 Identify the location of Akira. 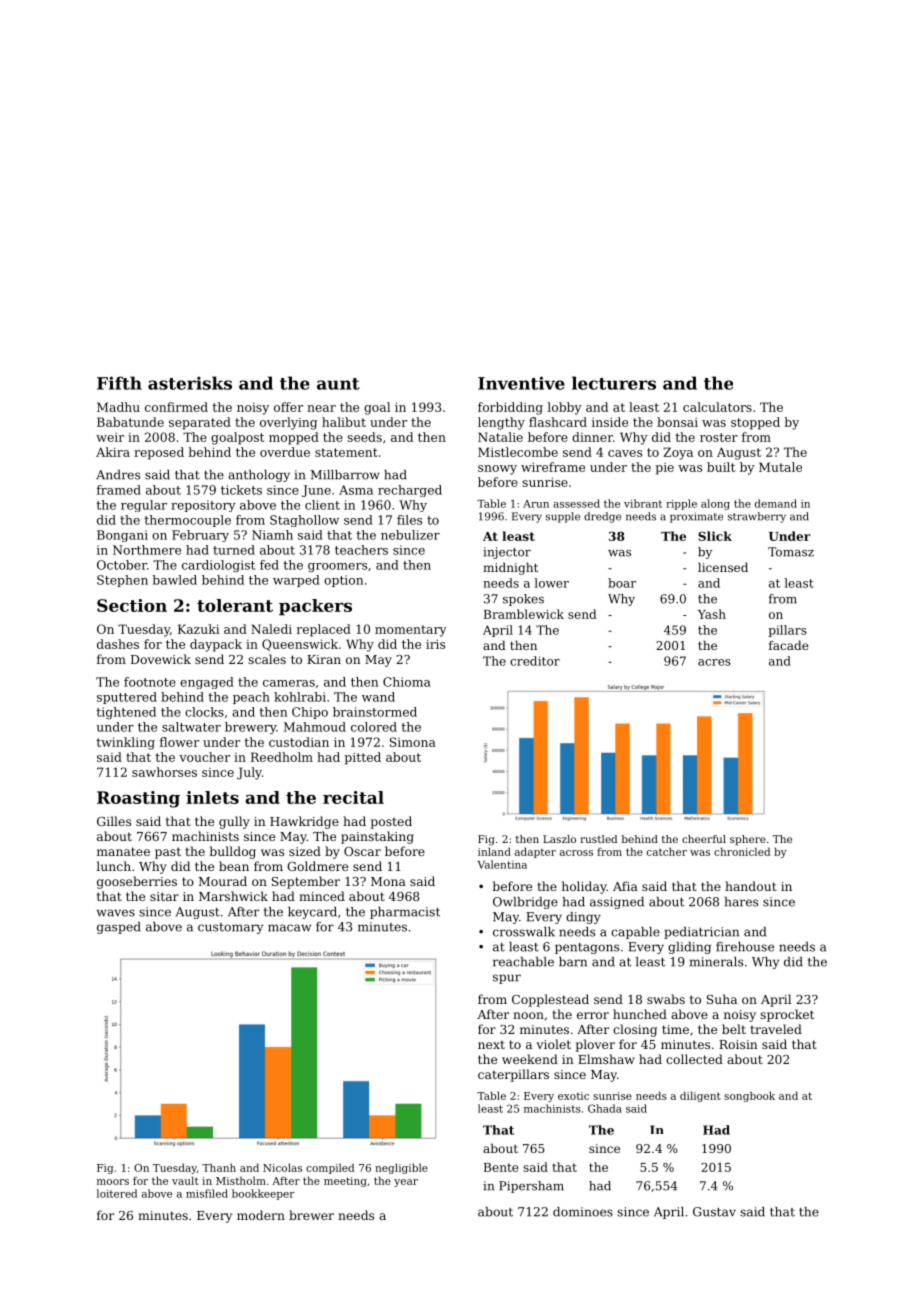
(113, 452).
